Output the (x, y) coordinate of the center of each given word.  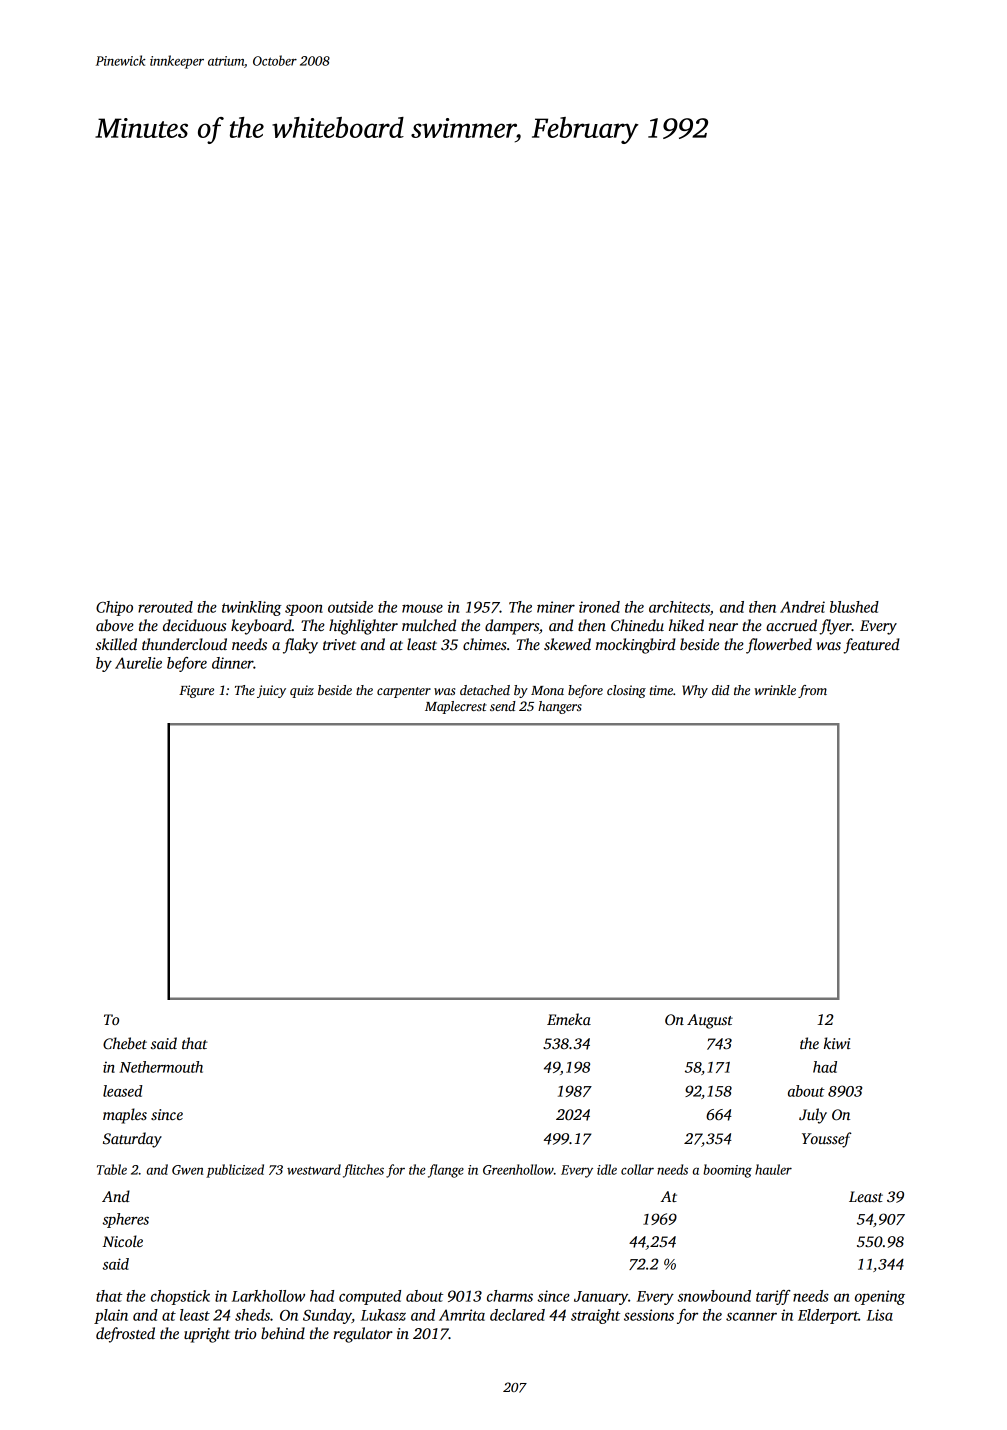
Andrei (802, 607)
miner (556, 607)
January (601, 1298)
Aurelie (138, 663)
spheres (126, 1220)
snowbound (714, 1296)
